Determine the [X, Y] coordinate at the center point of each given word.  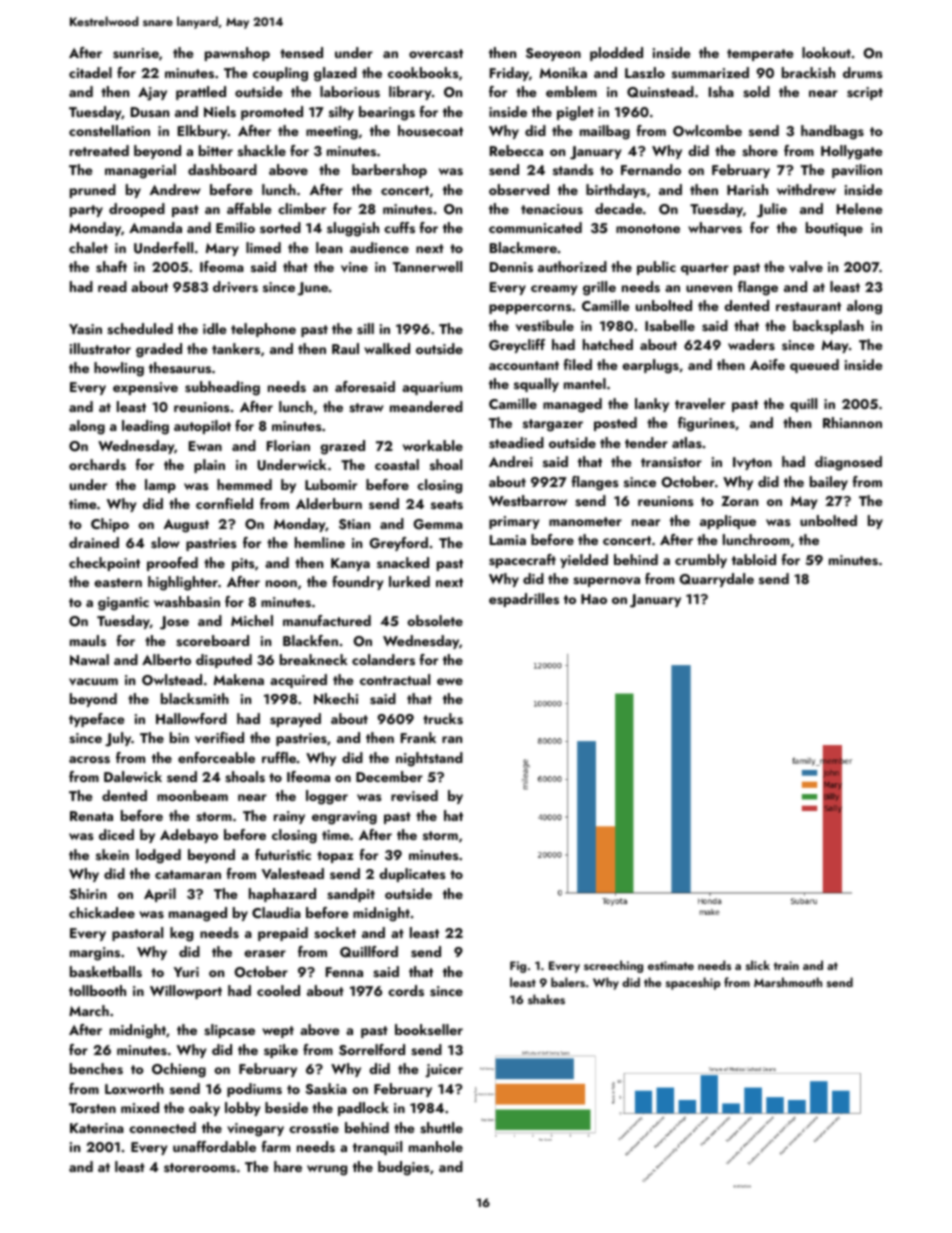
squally [536, 385]
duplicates [412, 875]
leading [145, 427]
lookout [826, 52]
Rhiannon [852, 422]
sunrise [136, 53]
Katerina [97, 1128]
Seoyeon [553, 54]
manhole [436, 1146]
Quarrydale [716, 580]
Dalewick [133, 776]
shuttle [441, 1128]
